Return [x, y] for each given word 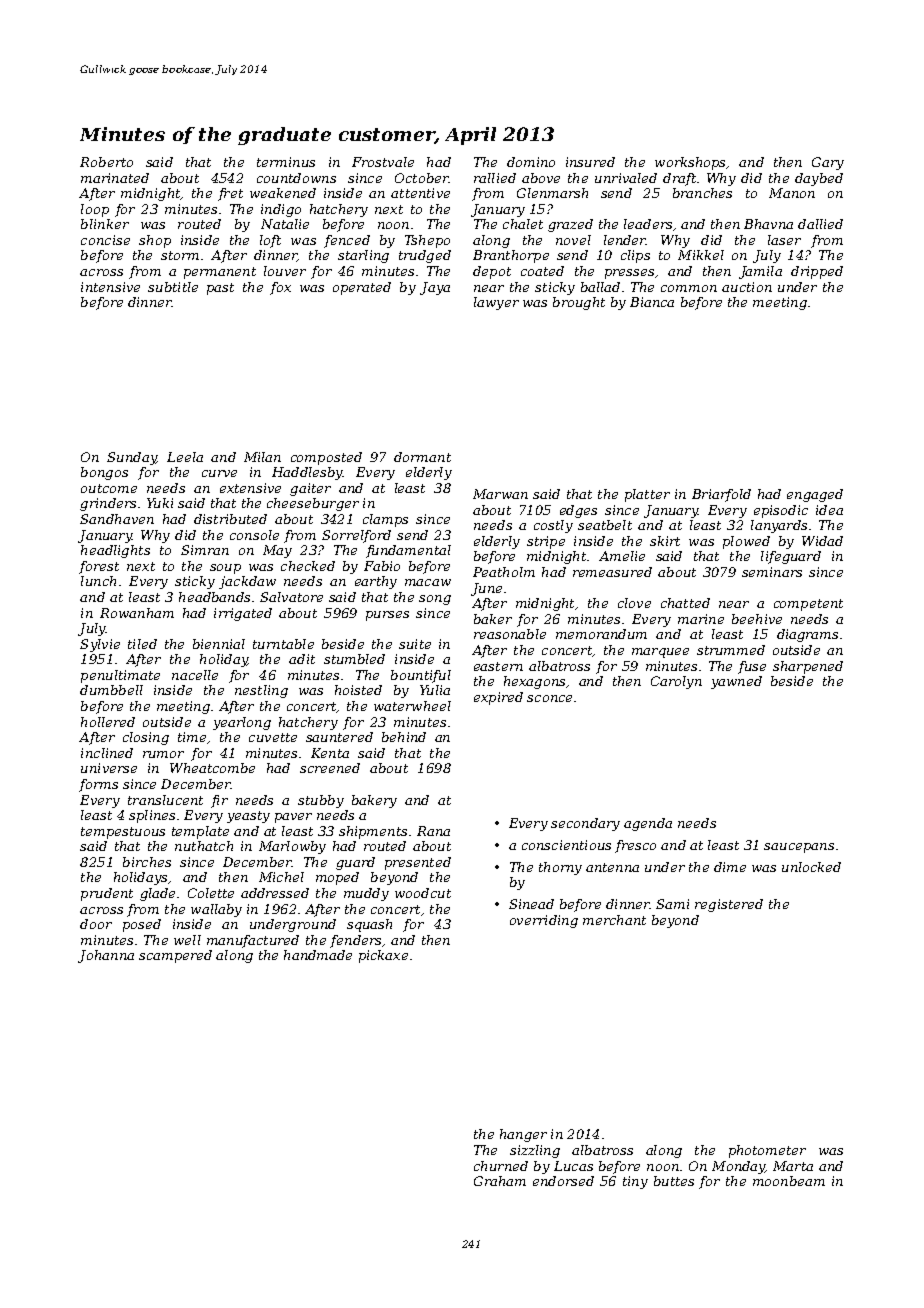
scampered [175, 956]
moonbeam [789, 1181]
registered [729, 905]
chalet [523, 224]
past [220, 289]
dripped [817, 272]
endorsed [563, 1181]
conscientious [566, 845]
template [200, 832]
